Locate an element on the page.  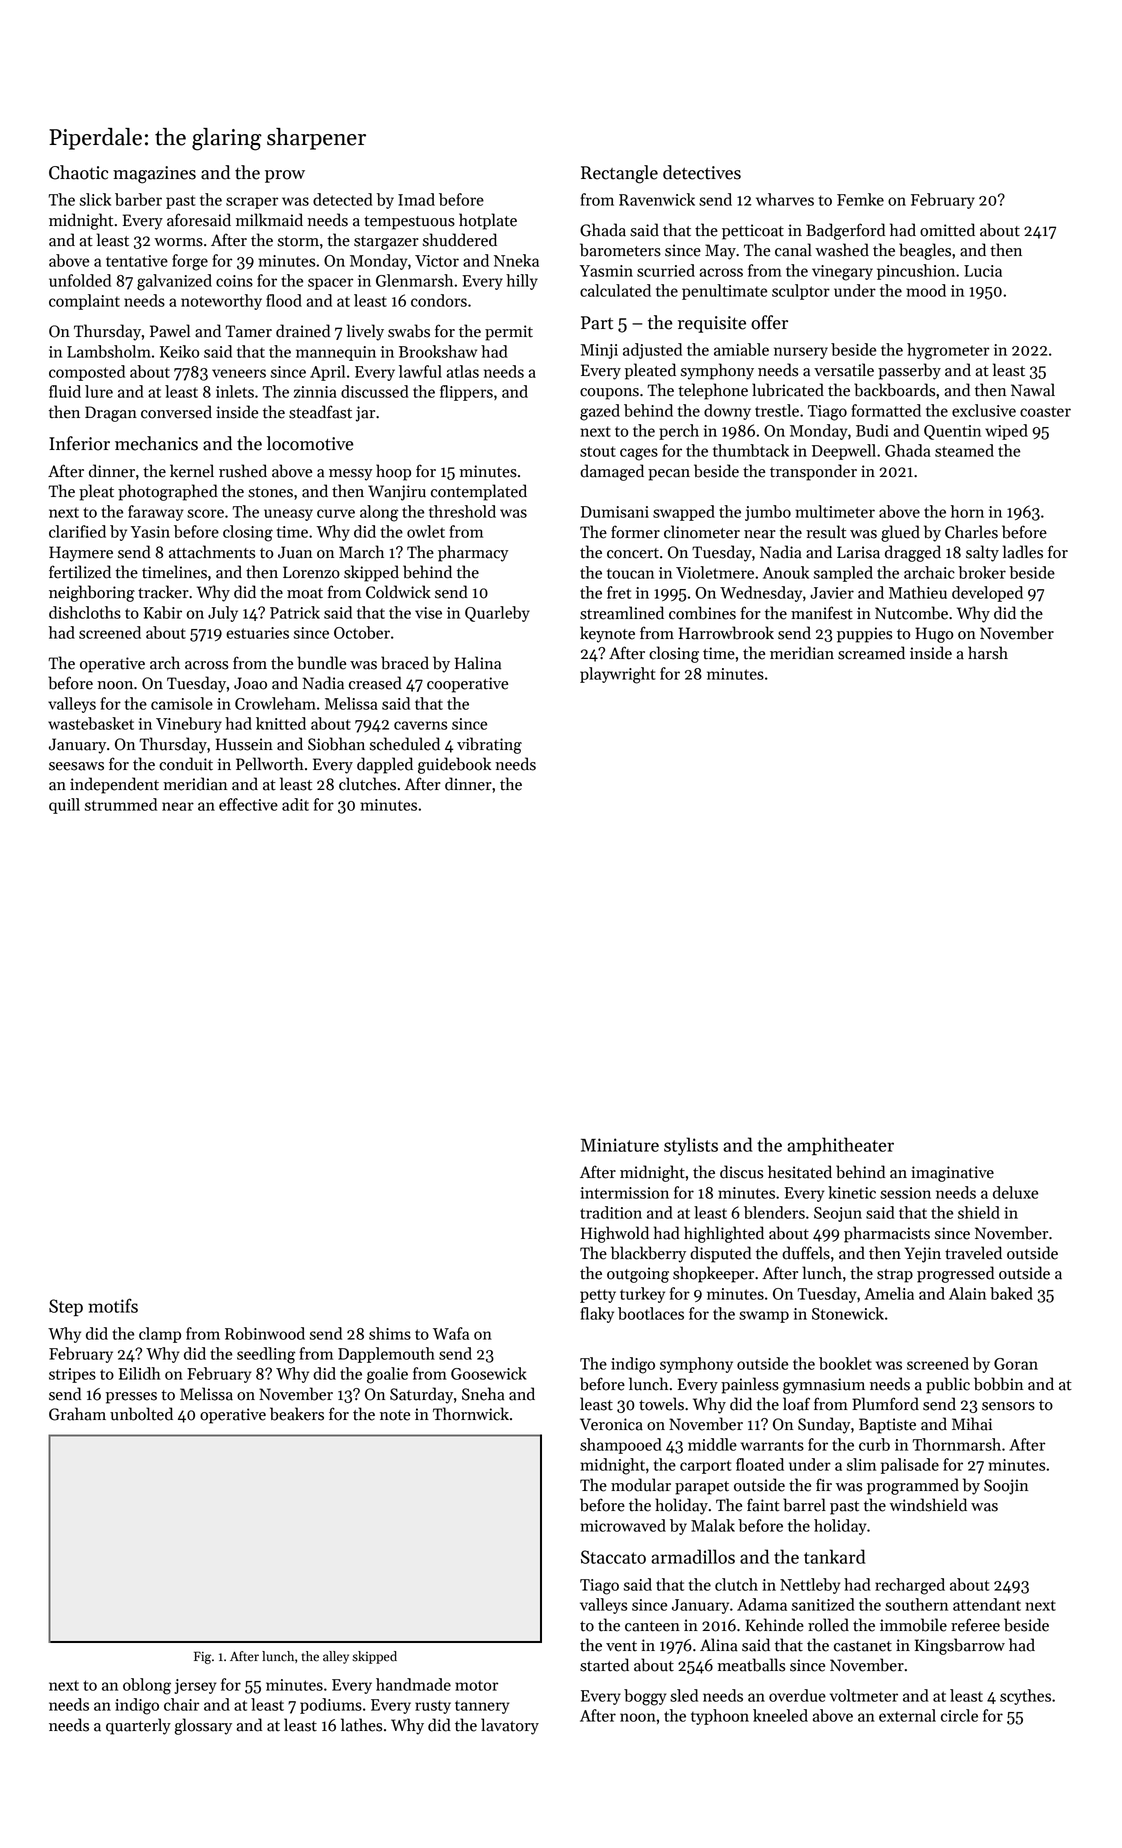
effective is located at coordinates (248, 804).
